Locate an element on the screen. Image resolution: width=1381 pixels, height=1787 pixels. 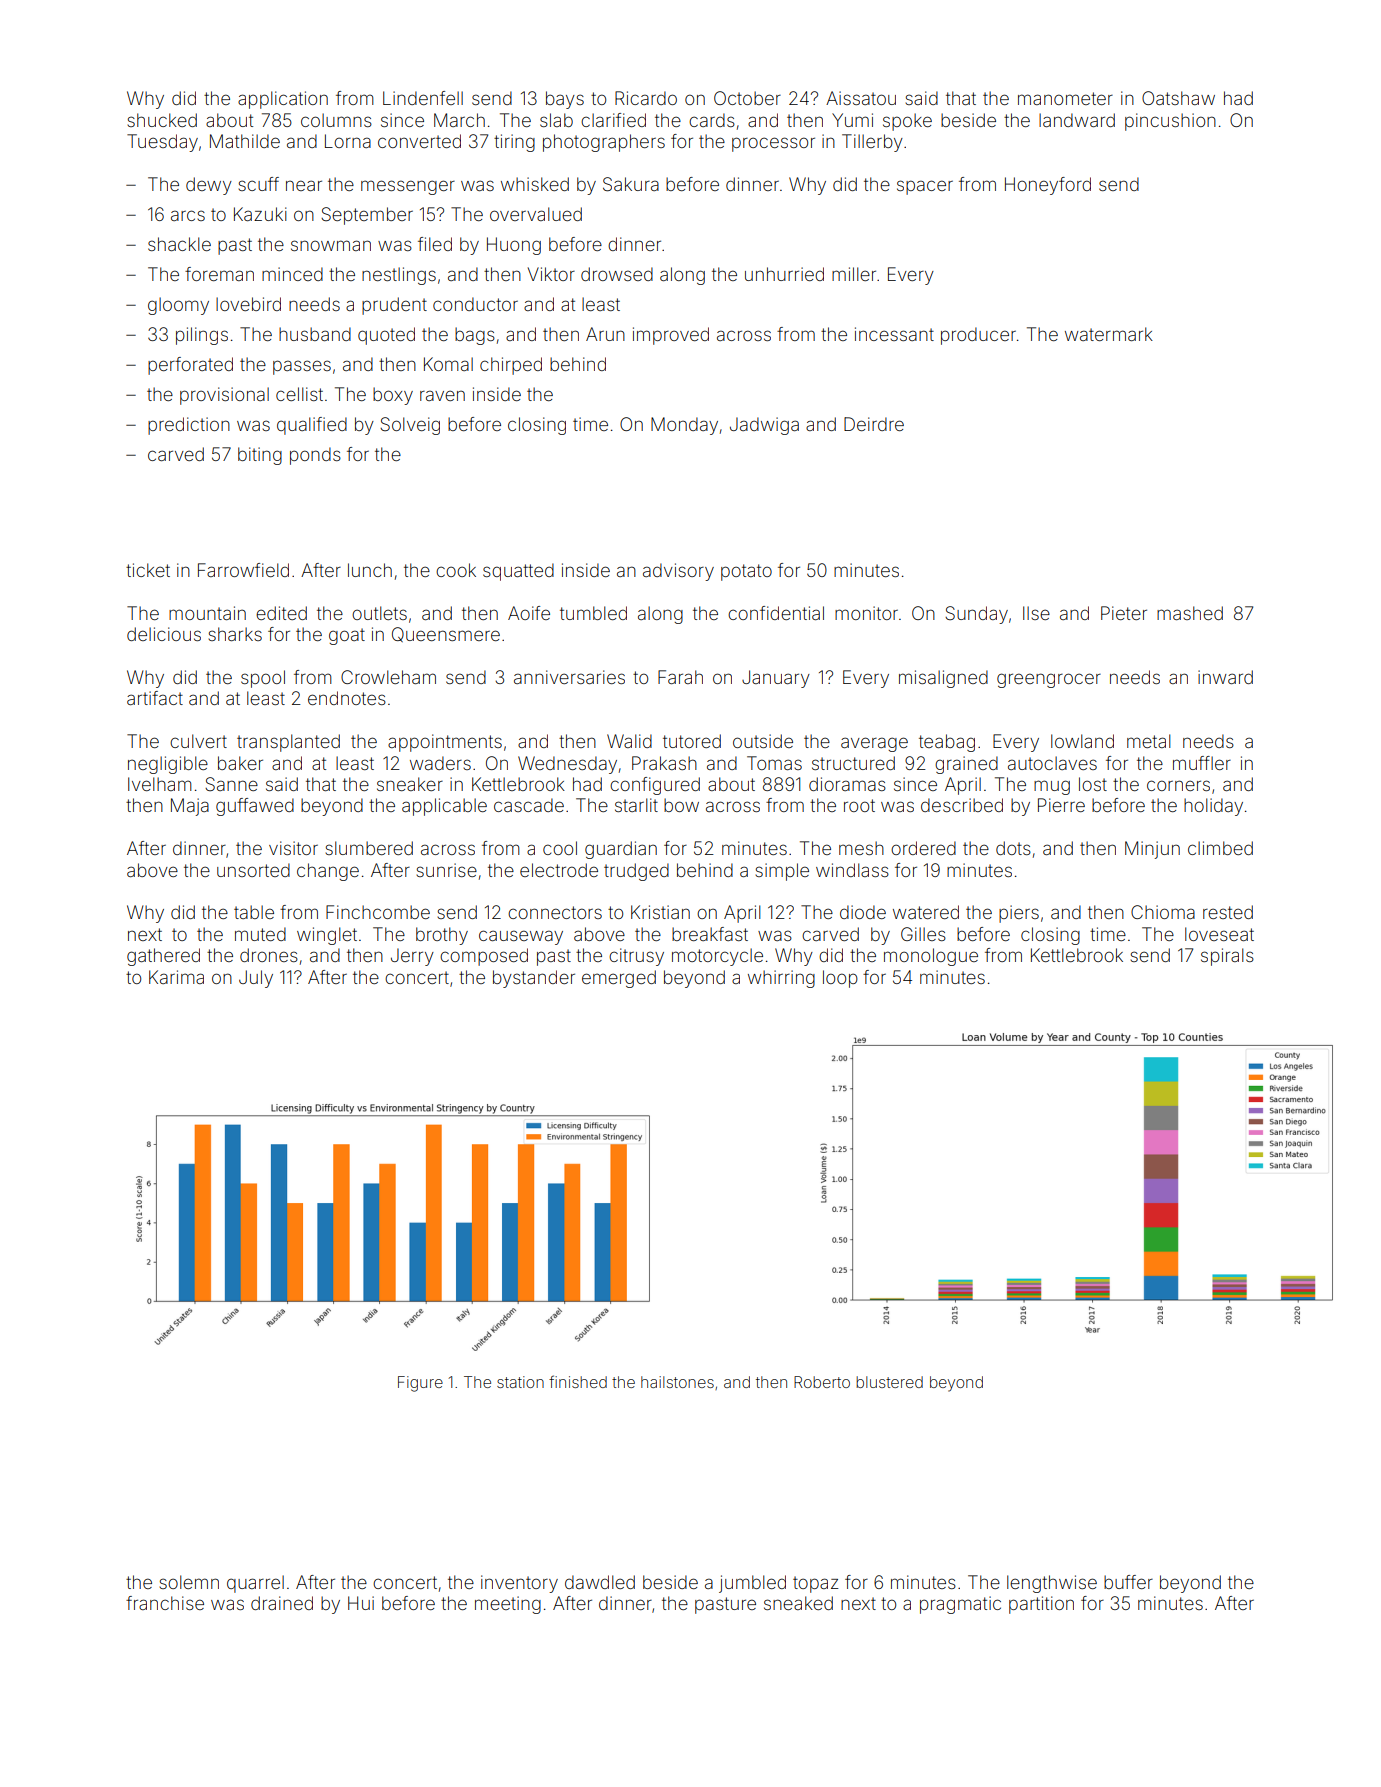
lovebird is located at coordinates (248, 304).
